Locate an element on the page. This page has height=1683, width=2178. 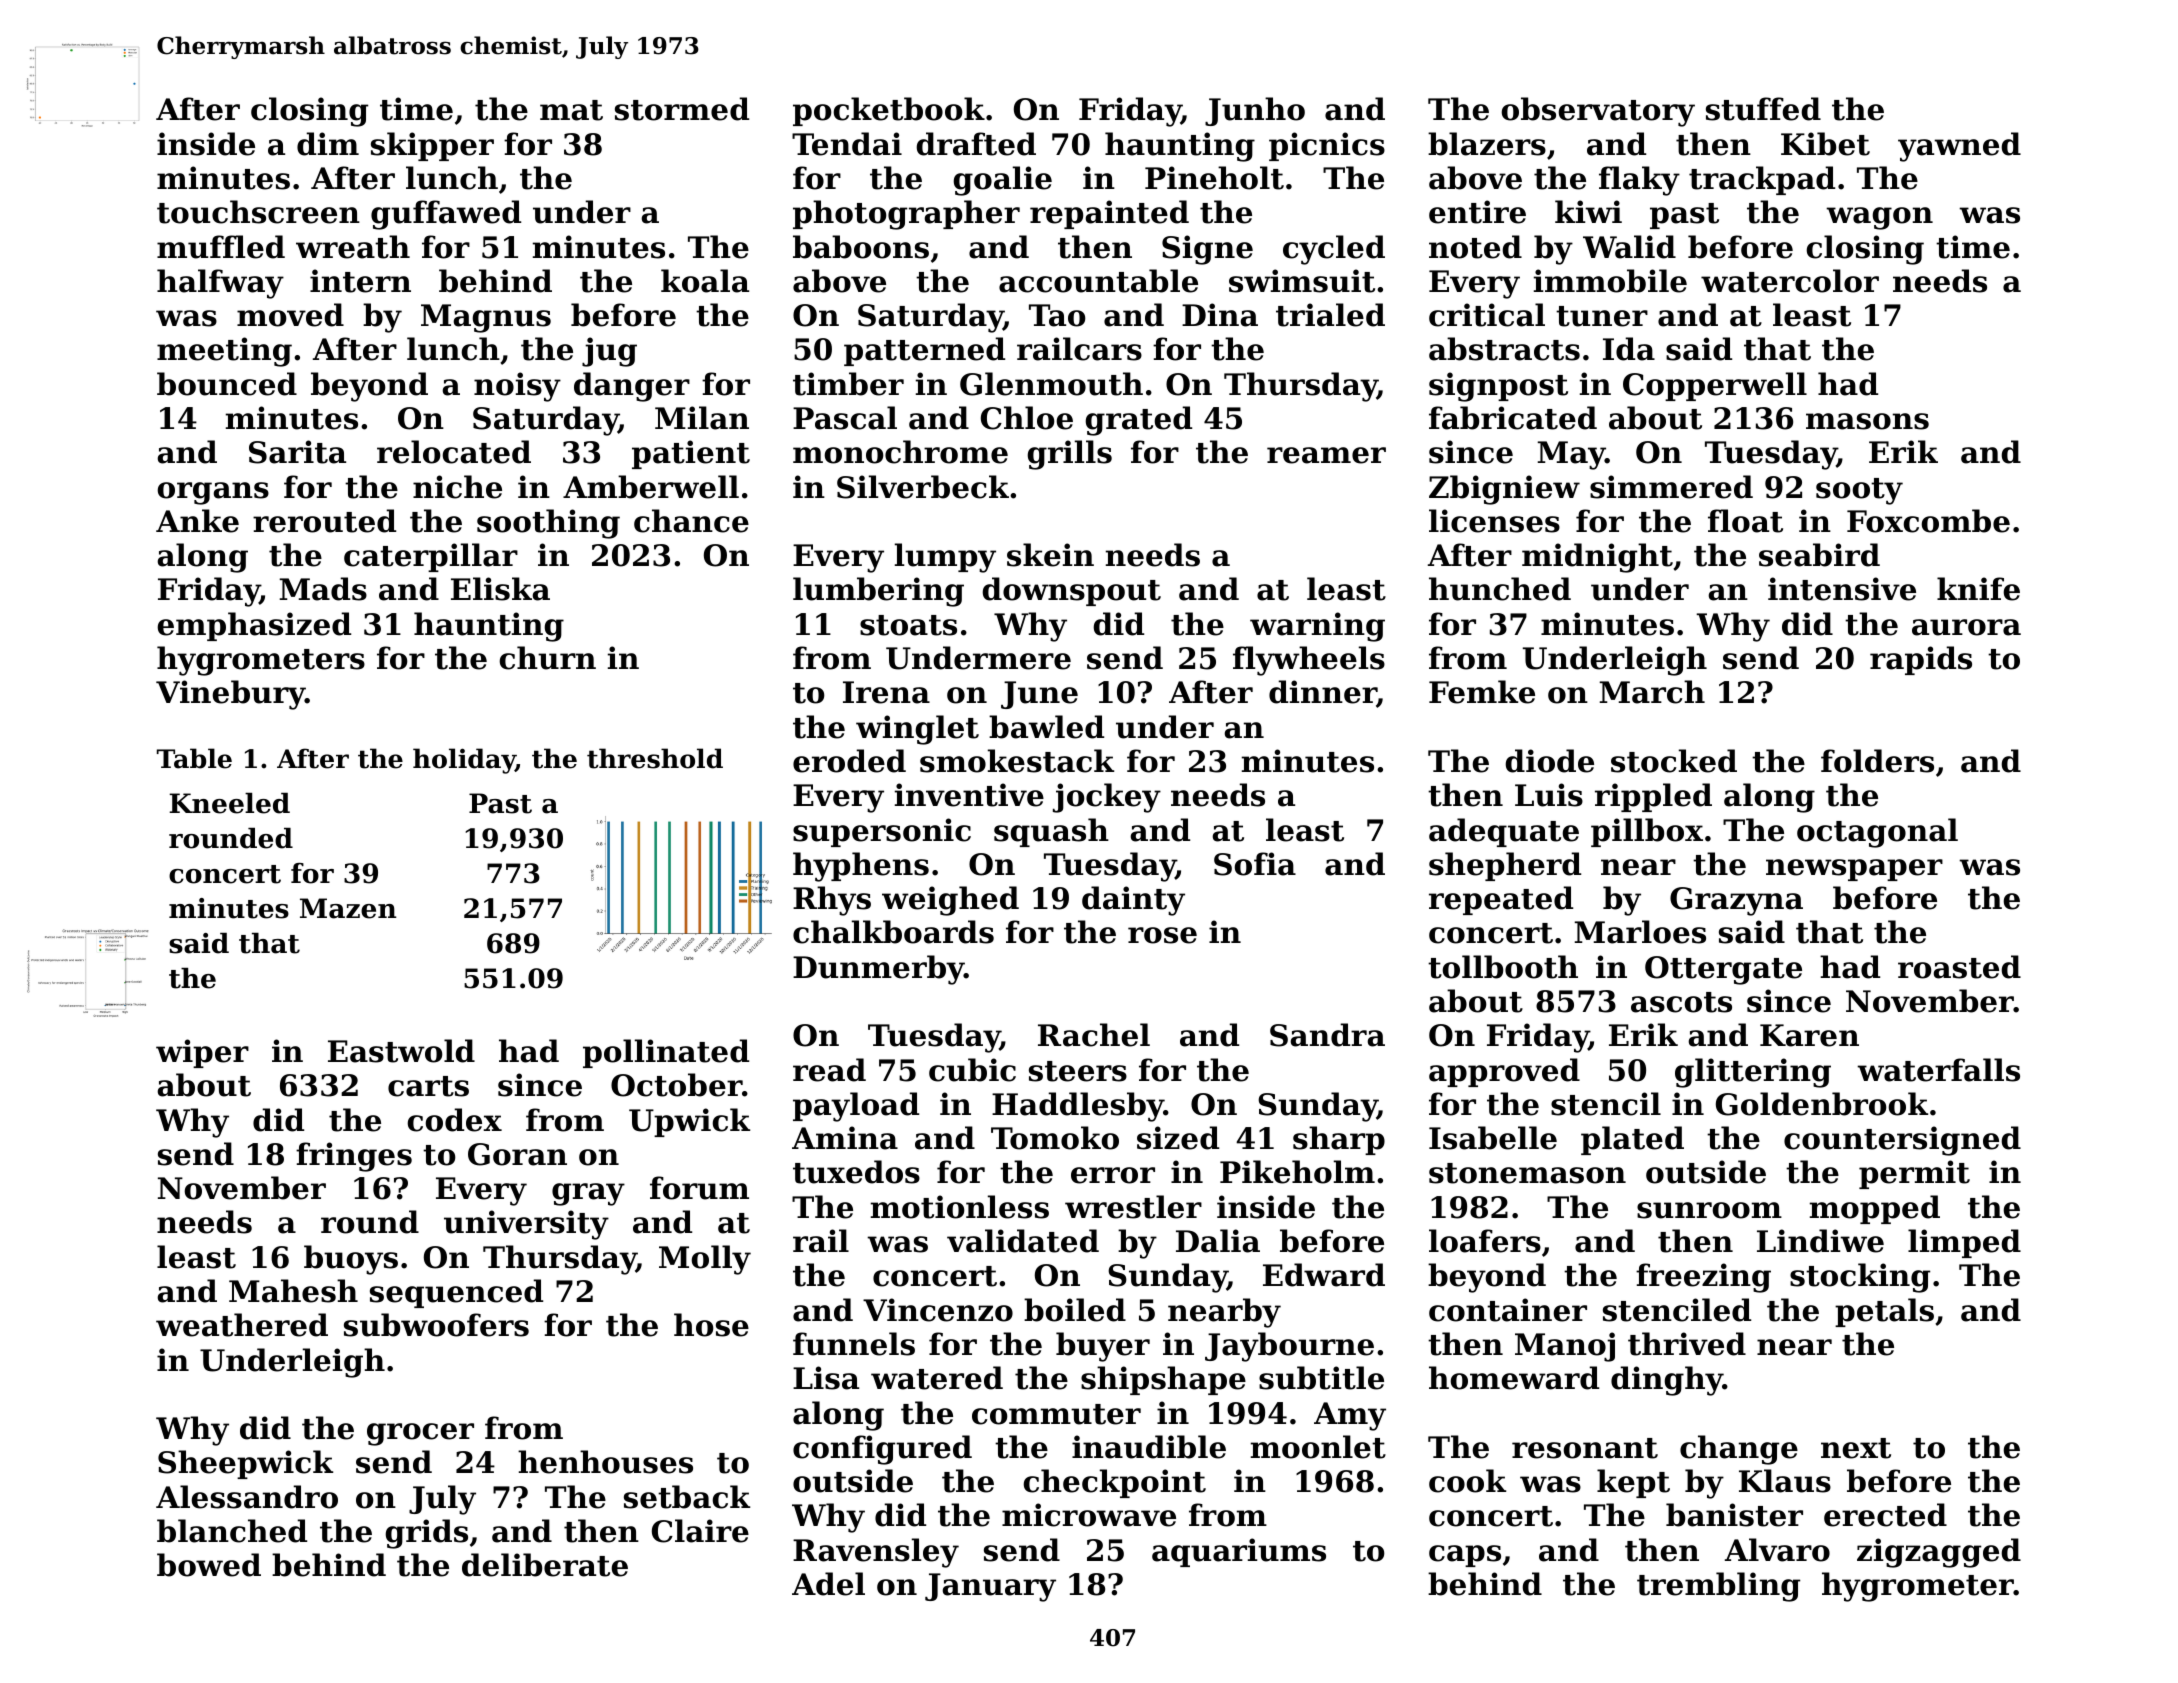
Junho is located at coordinates (1255, 111).
